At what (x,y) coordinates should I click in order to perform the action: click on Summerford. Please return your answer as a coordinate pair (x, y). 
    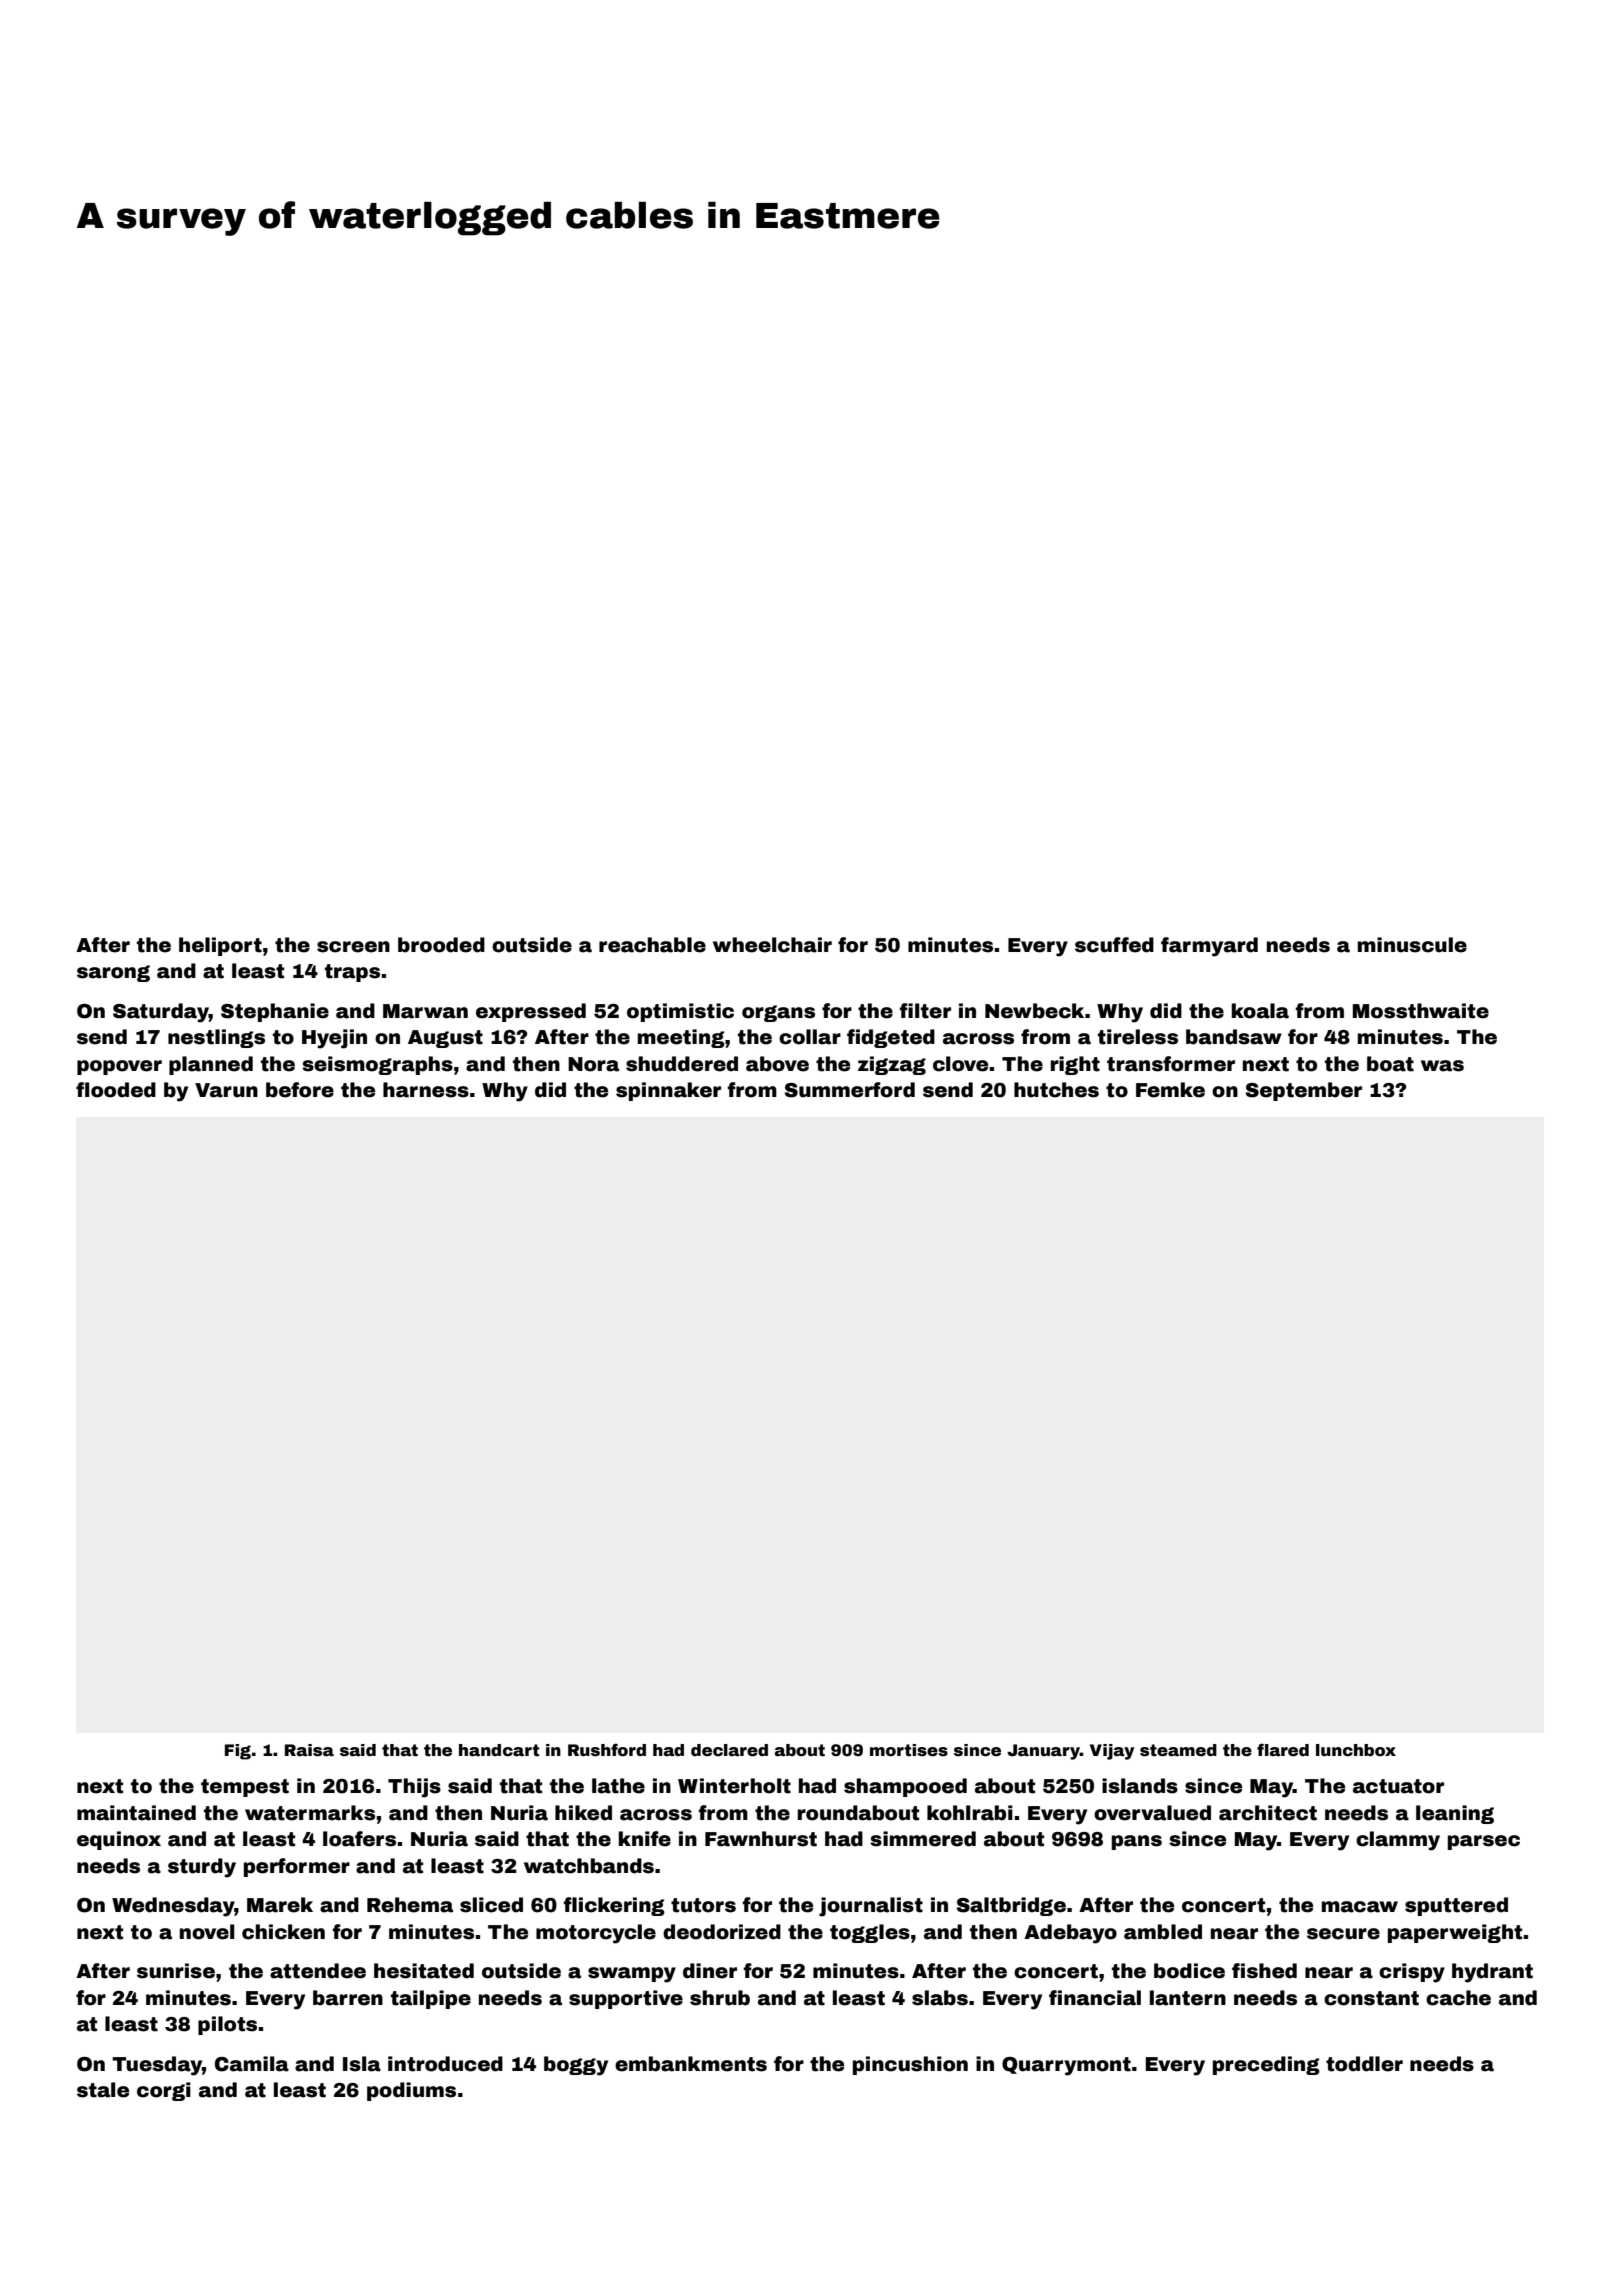
    Looking at the image, I should click on (850, 1090).
